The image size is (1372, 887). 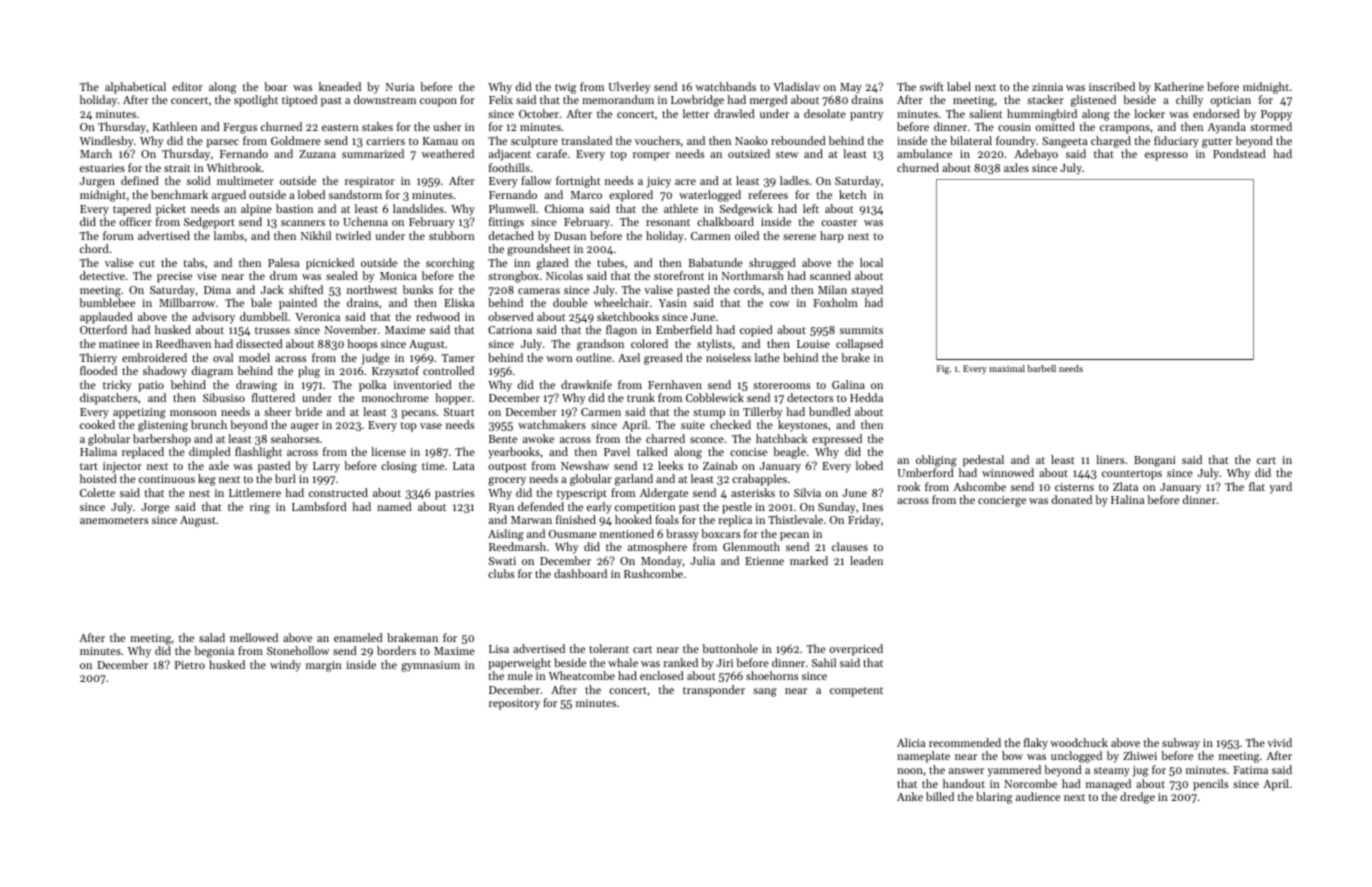 What do you see at coordinates (499, 649) in the screenshot?
I see `Lisa` at bounding box center [499, 649].
